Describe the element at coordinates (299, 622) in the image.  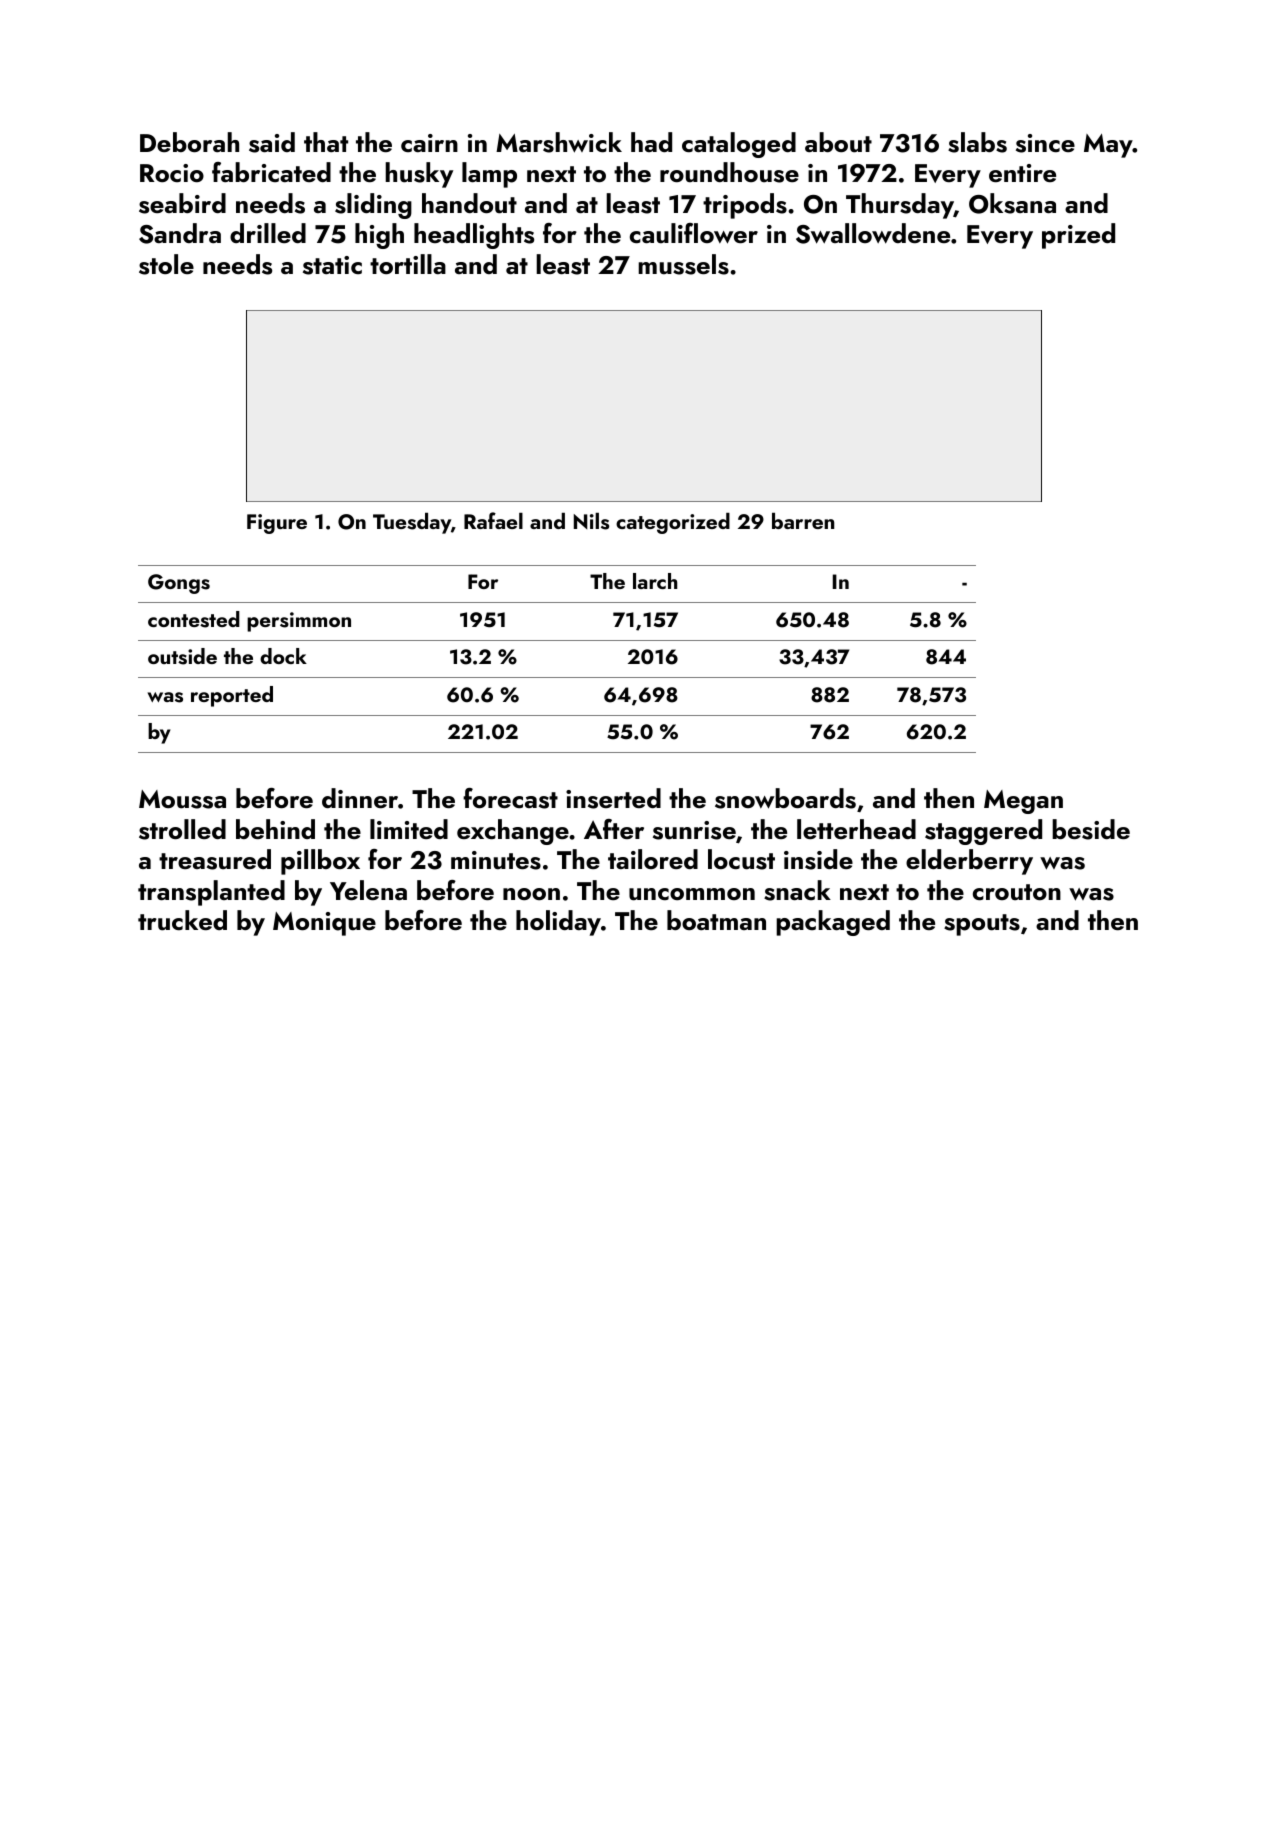
I see `persimmon` at that location.
